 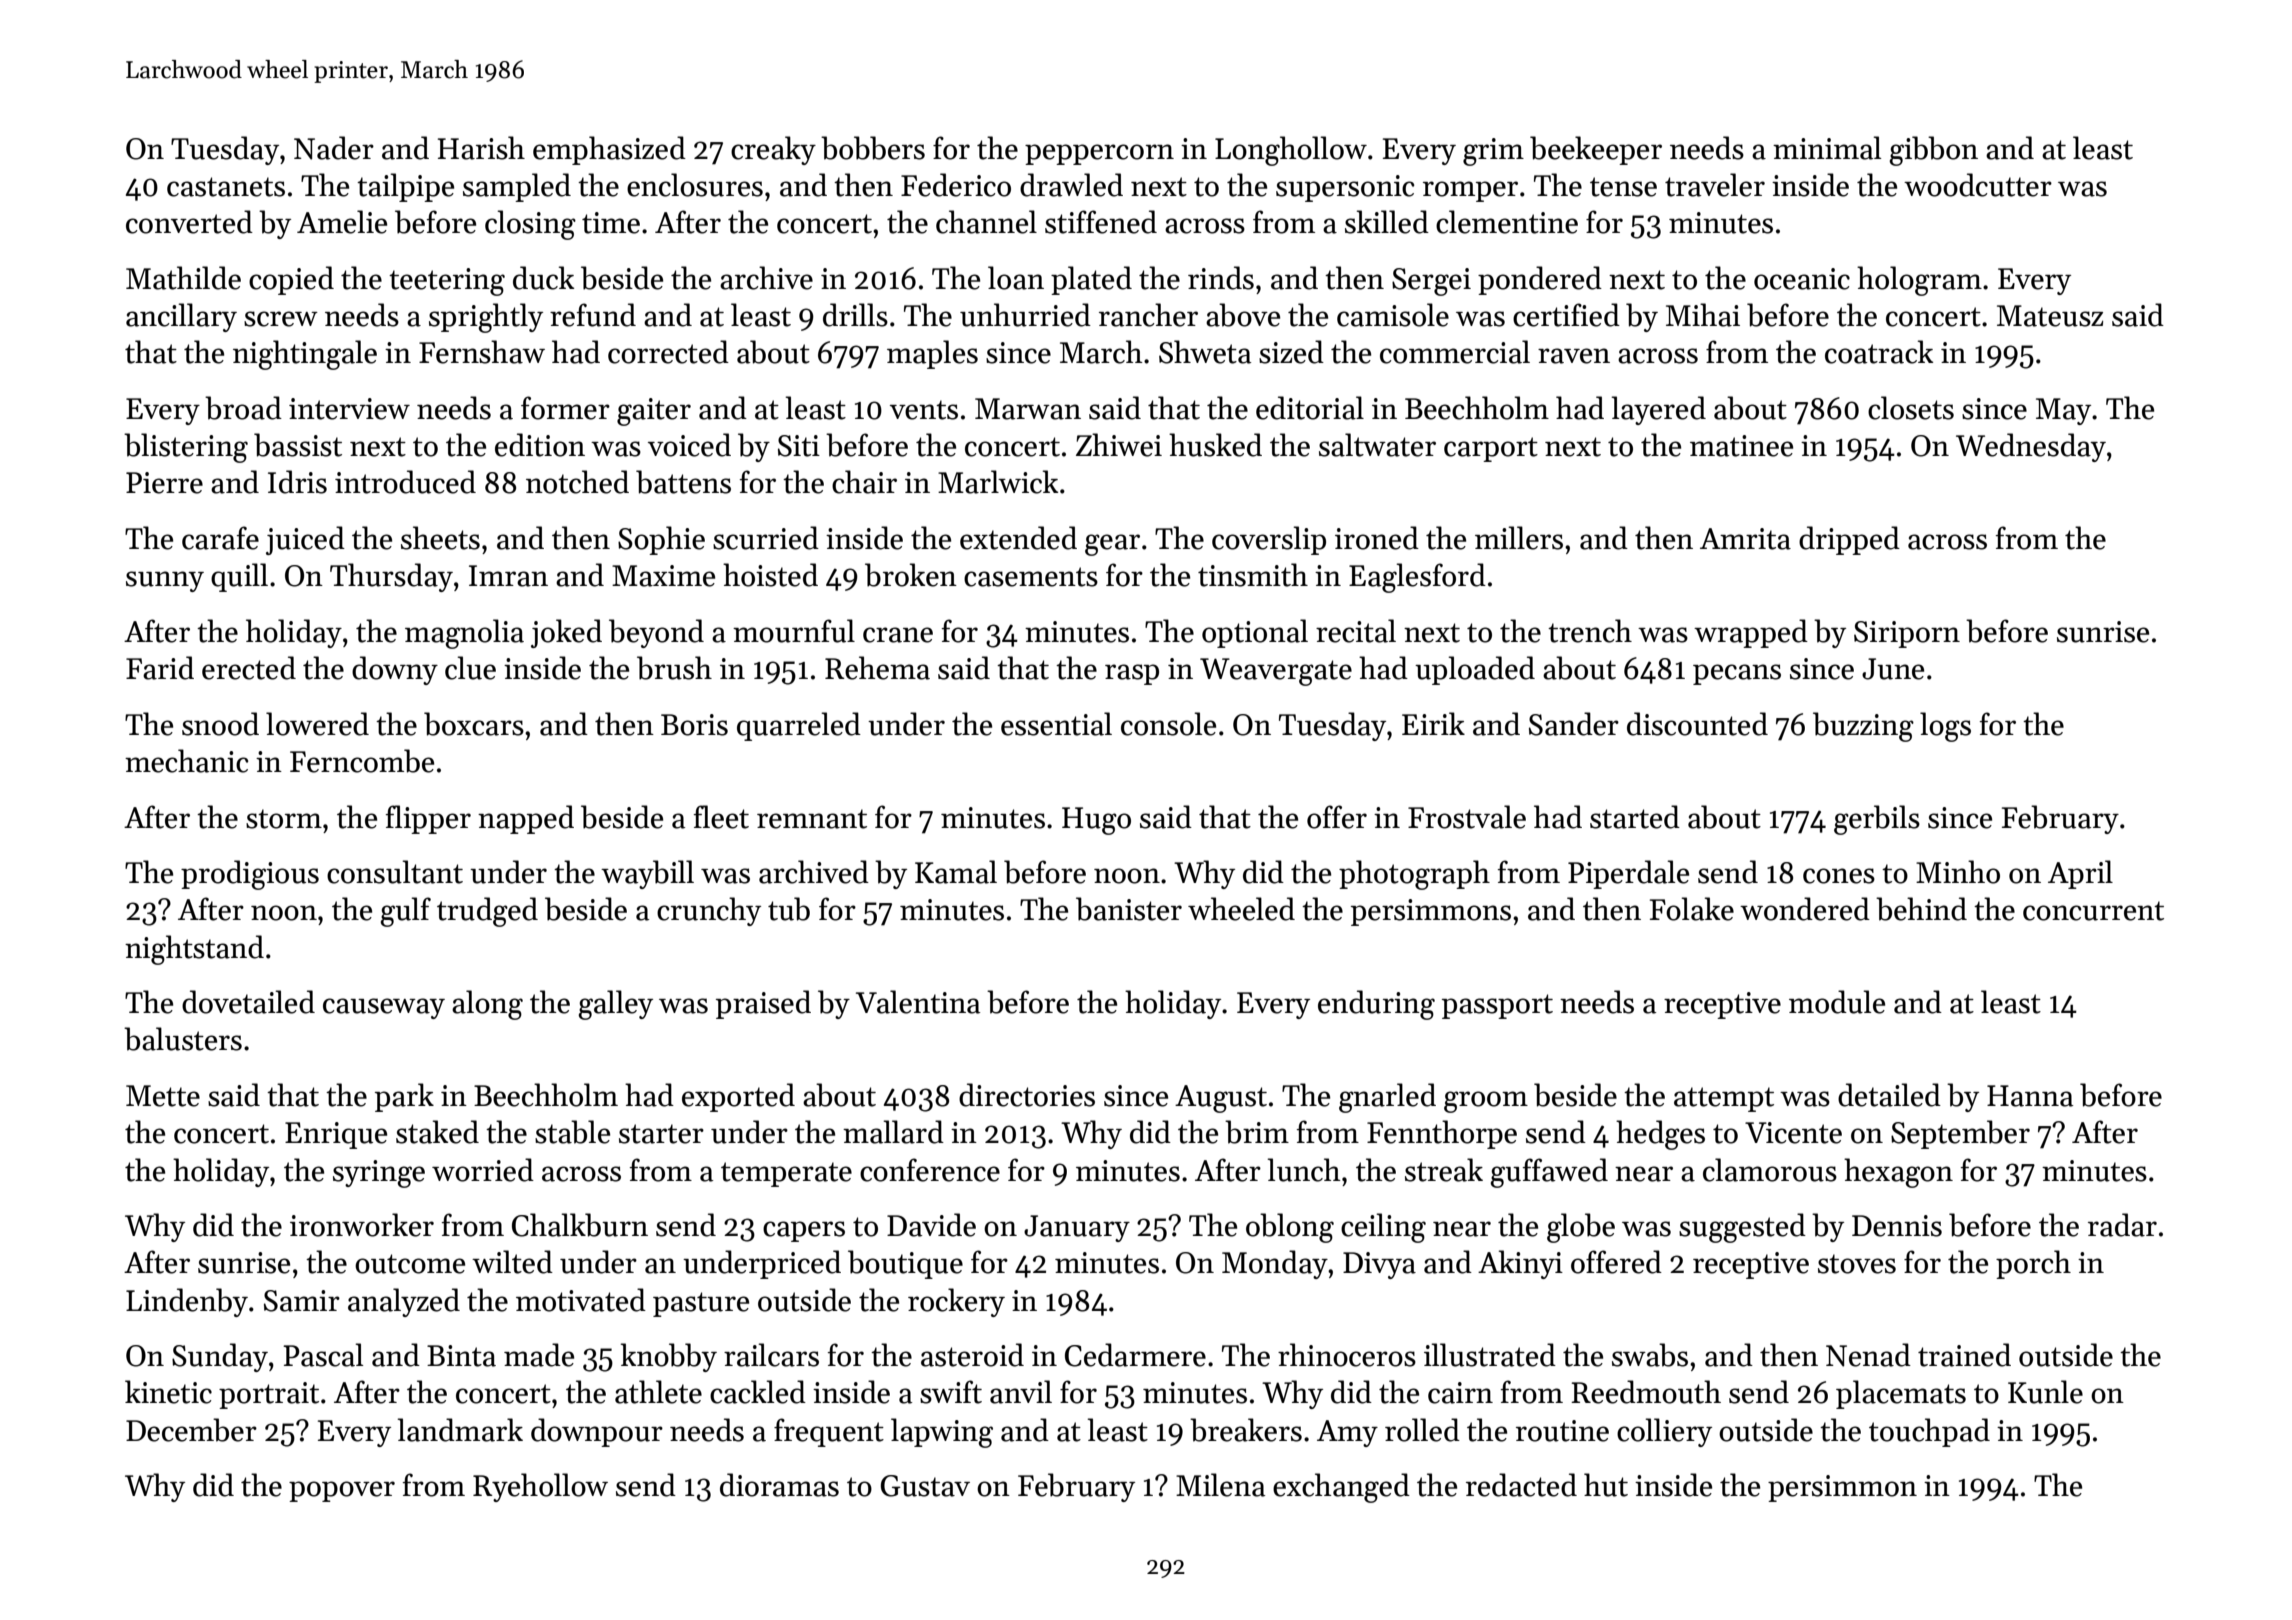 I want to click on hologram, so click(x=1919, y=281).
